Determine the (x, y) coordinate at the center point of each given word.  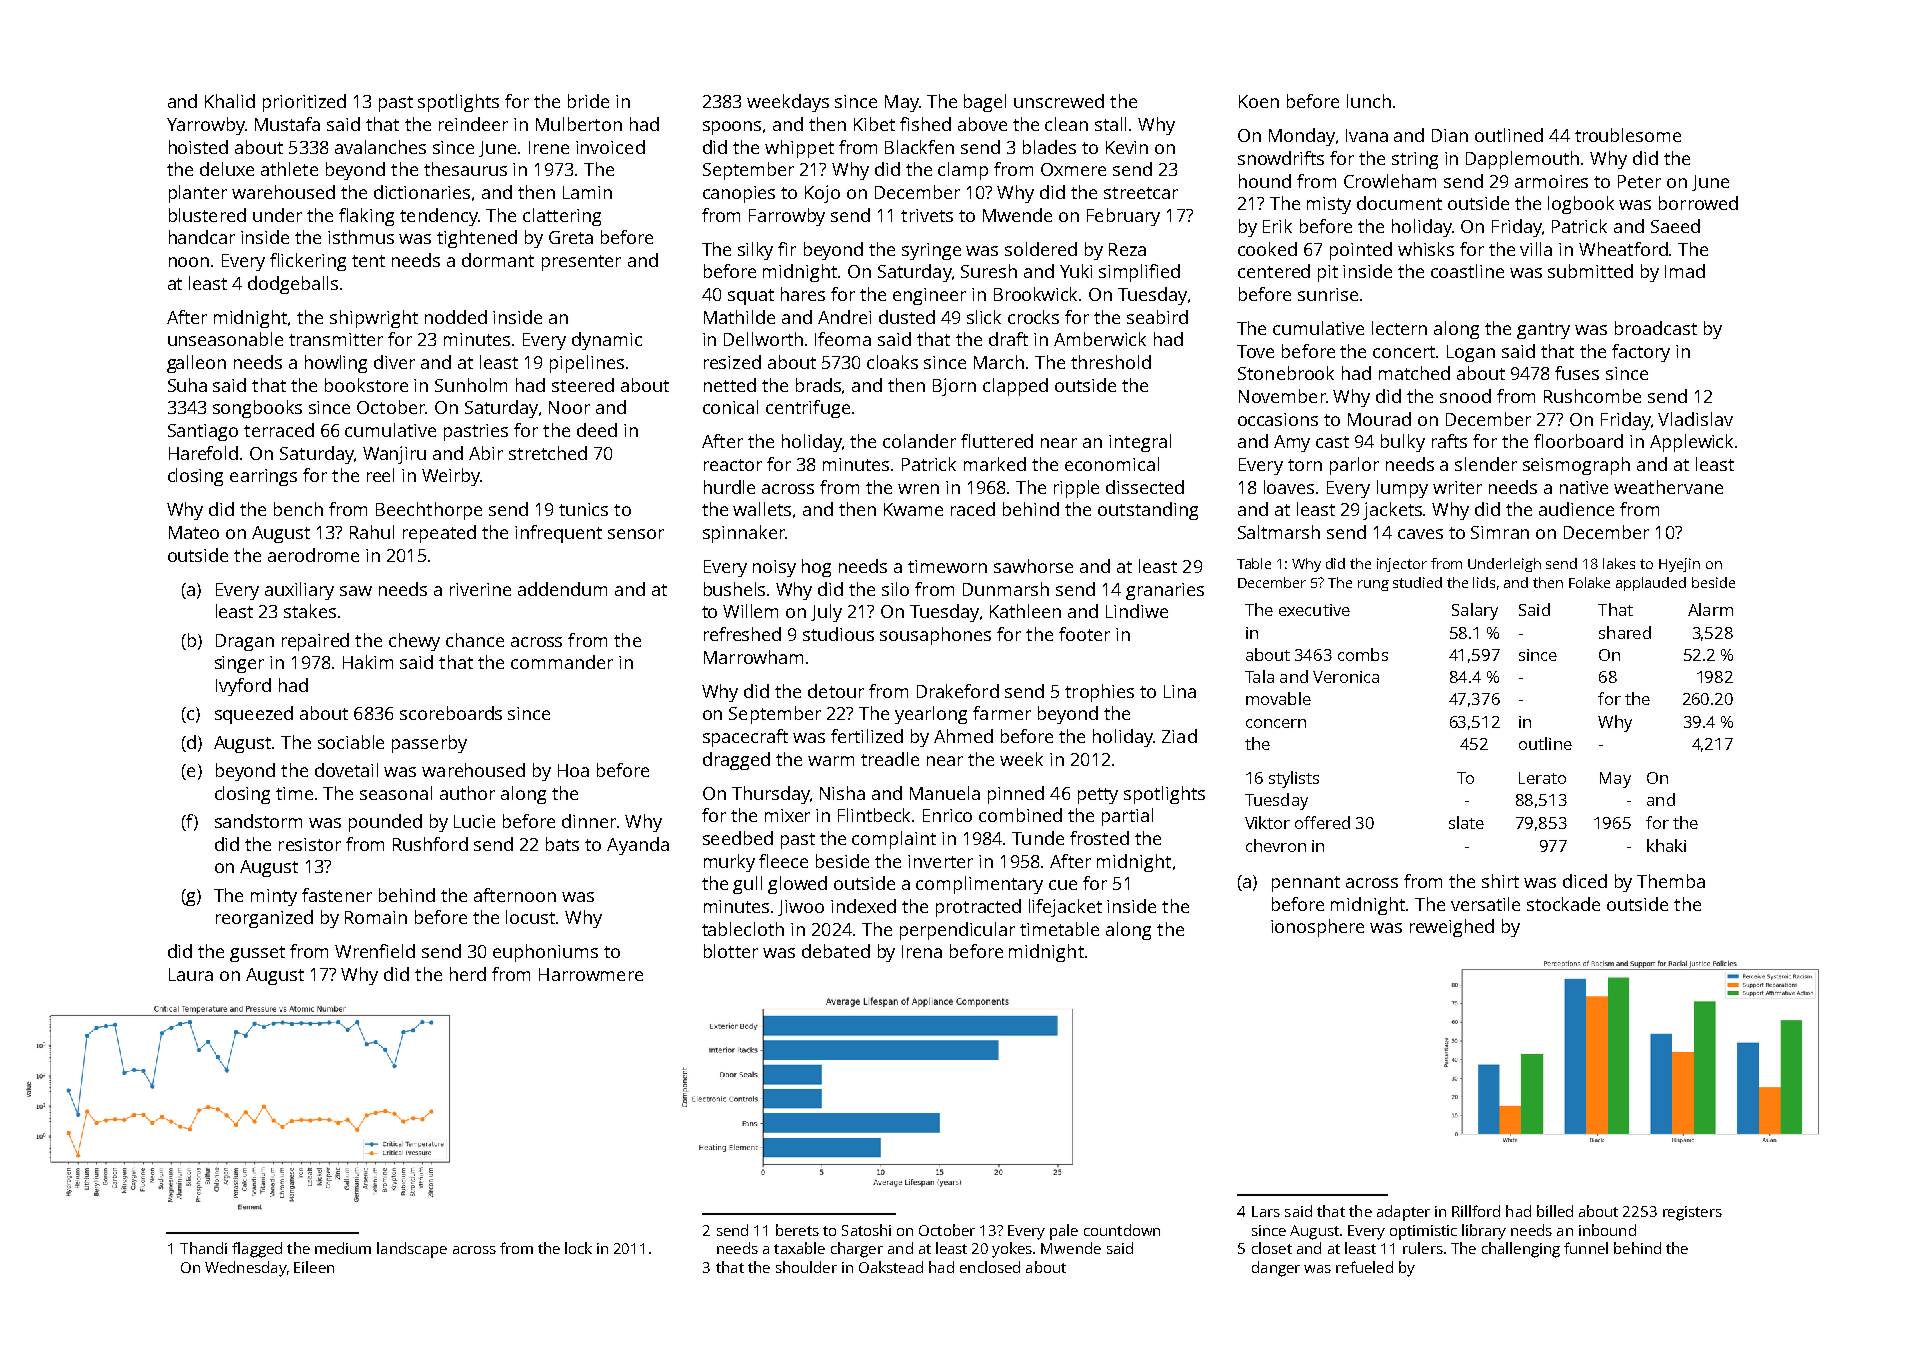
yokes (1013, 1250)
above (982, 124)
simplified (1139, 273)
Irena (922, 951)
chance (475, 640)
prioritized (304, 103)
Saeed (1675, 226)
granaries (1165, 591)
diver (394, 362)
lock (578, 1248)
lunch (1369, 101)
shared (1625, 632)
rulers (1423, 1248)
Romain (376, 917)
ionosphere (1317, 928)
